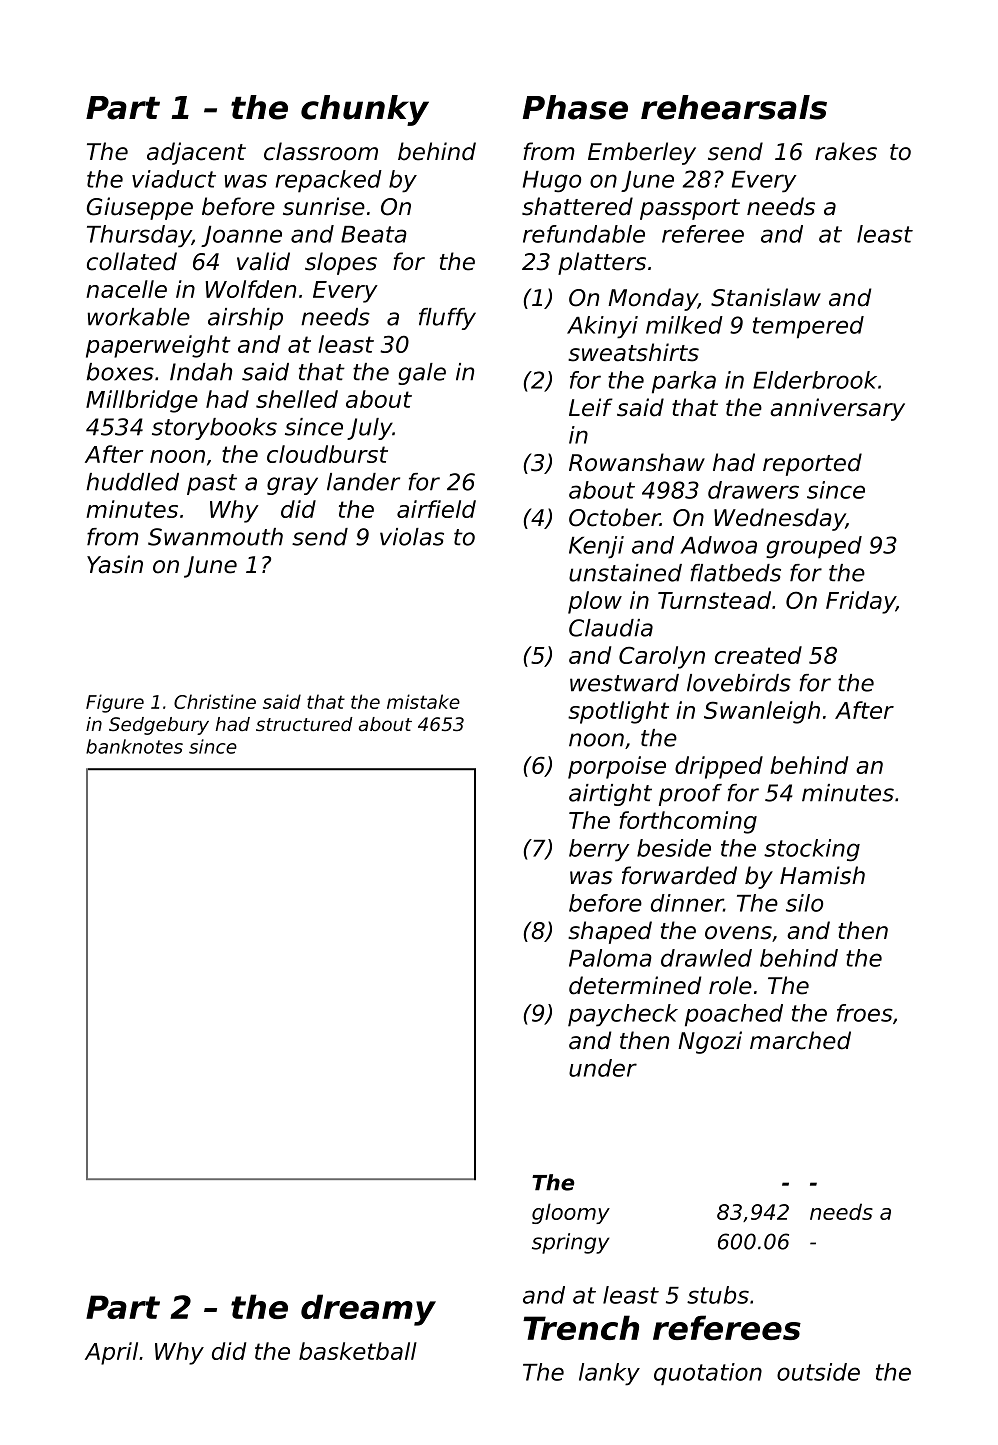 The height and width of the screenshot is (1445, 998). What do you see at coordinates (800, 1040) in the screenshot?
I see `marched` at bounding box center [800, 1040].
